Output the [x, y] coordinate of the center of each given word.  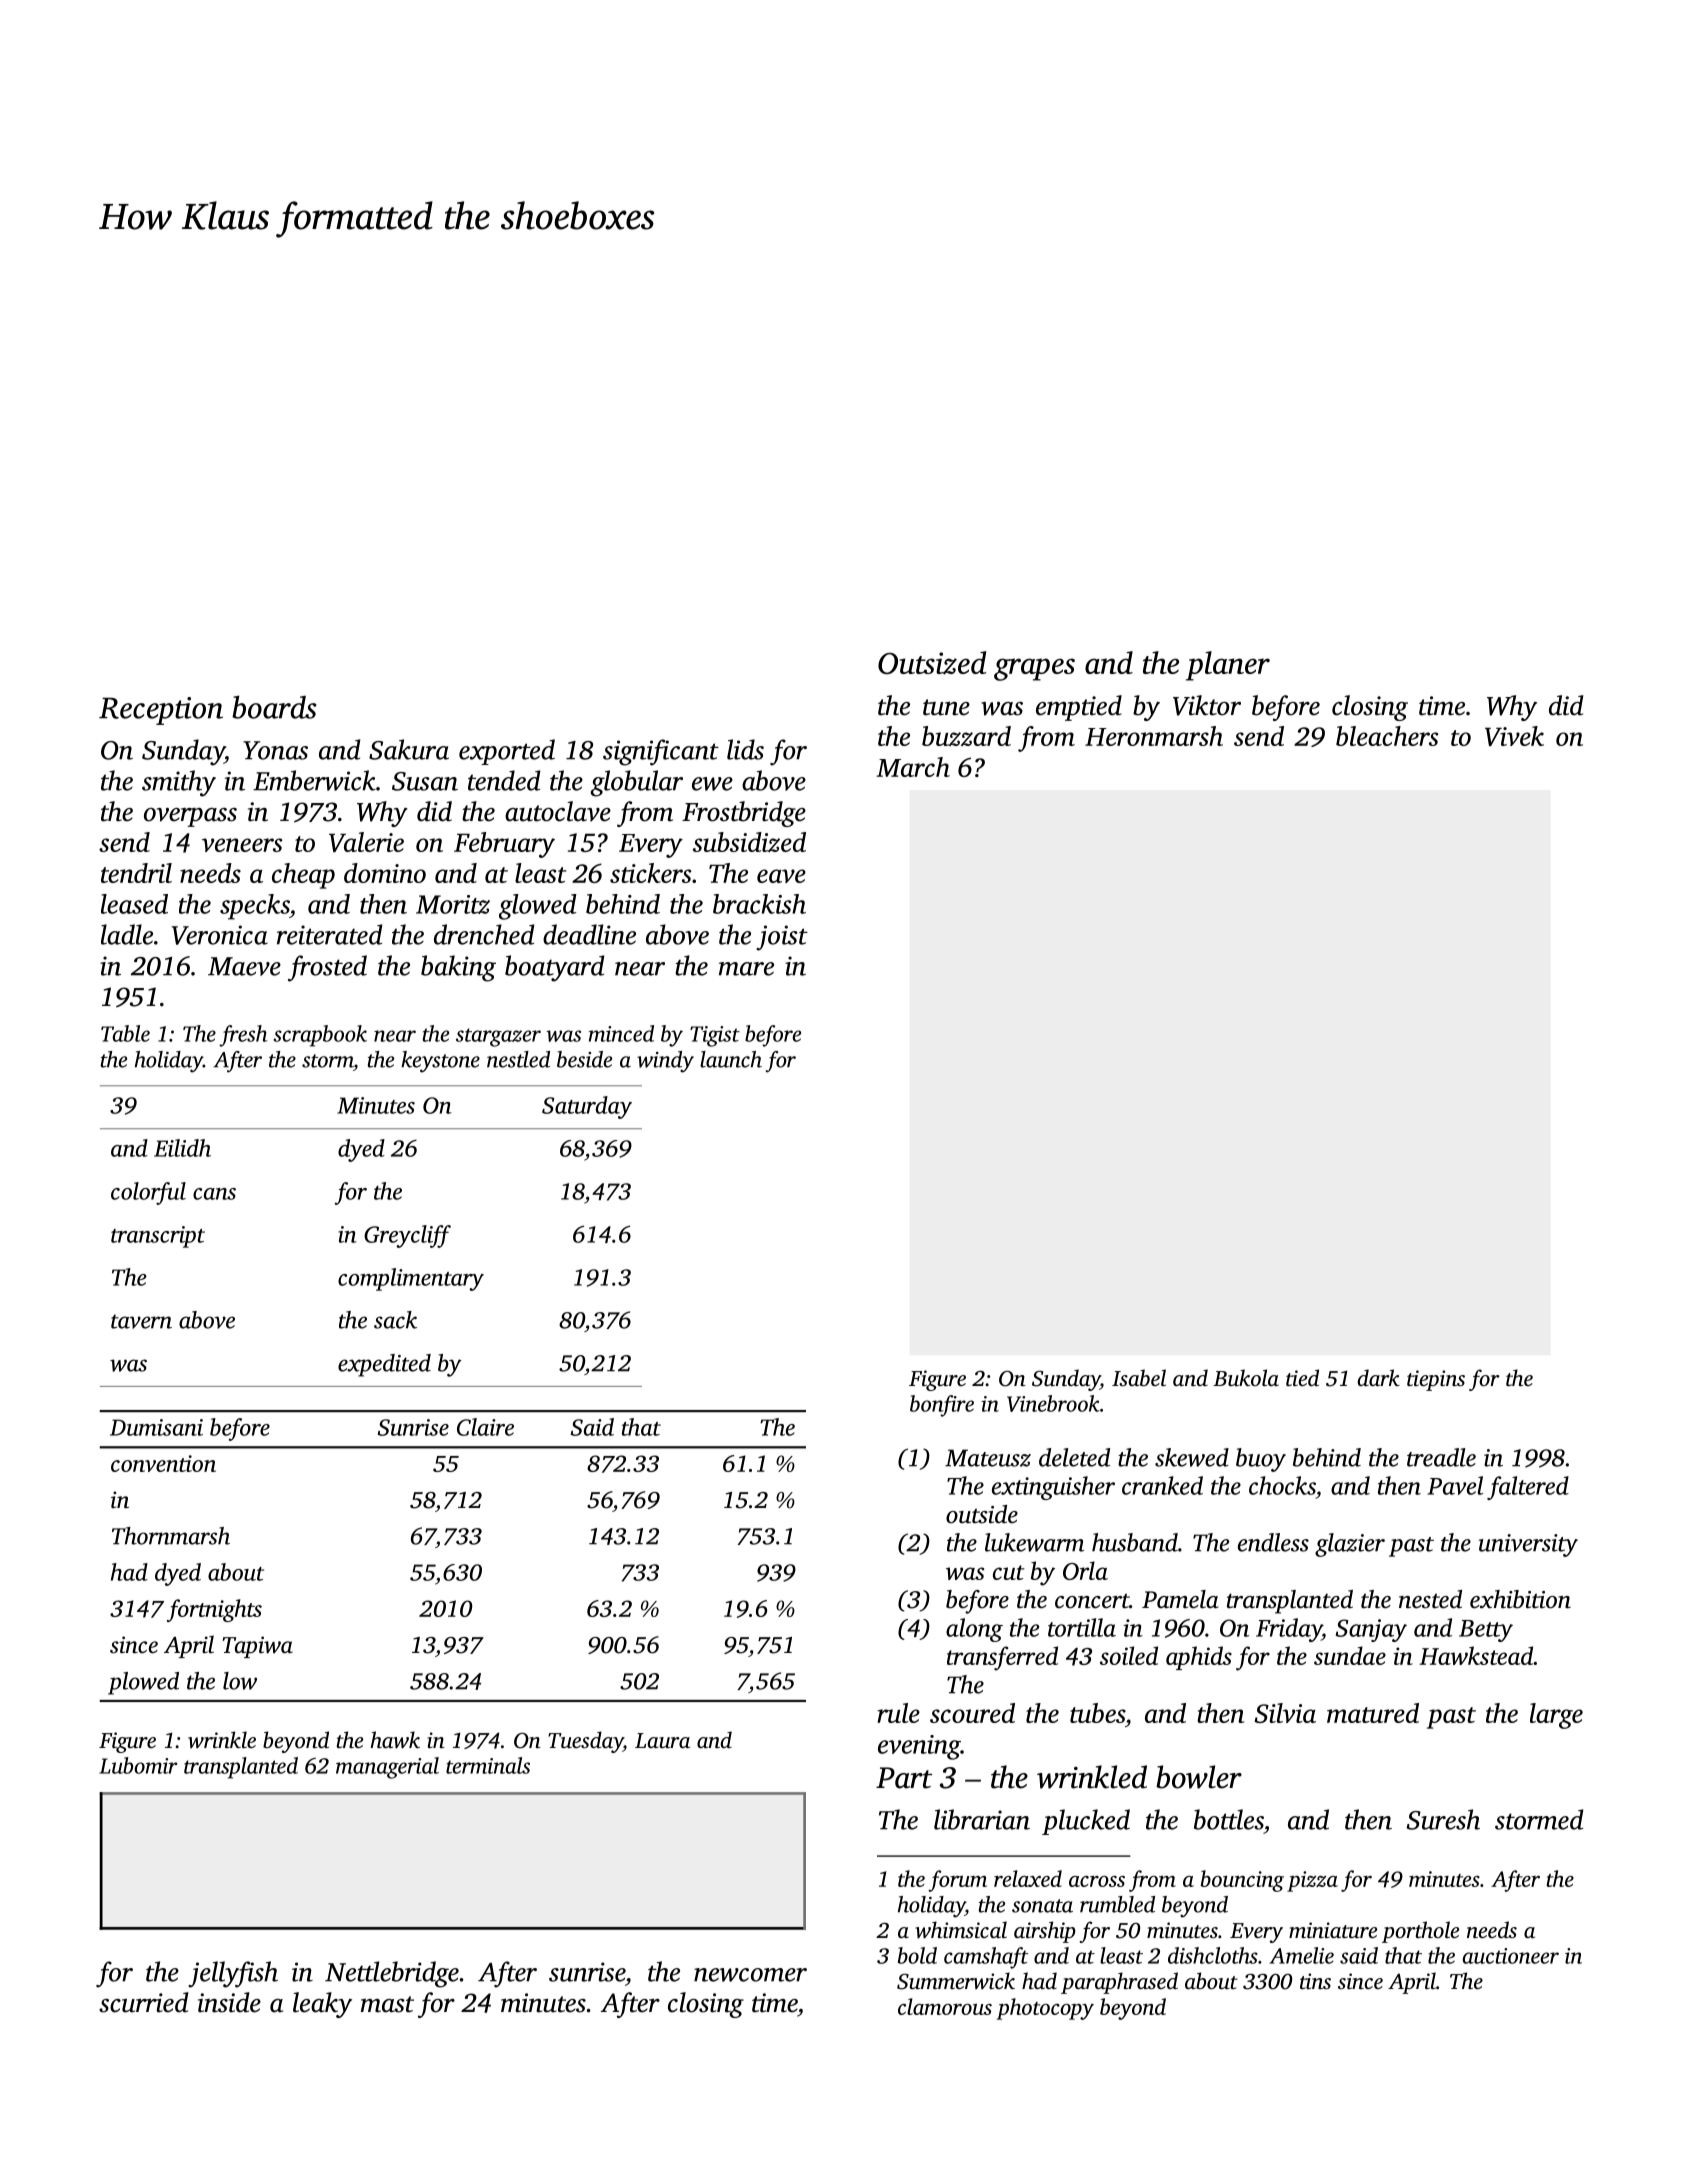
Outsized [932, 663]
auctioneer [1510, 1956]
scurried [144, 2002]
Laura [662, 1740]
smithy [179, 783]
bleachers [1387, 736]
